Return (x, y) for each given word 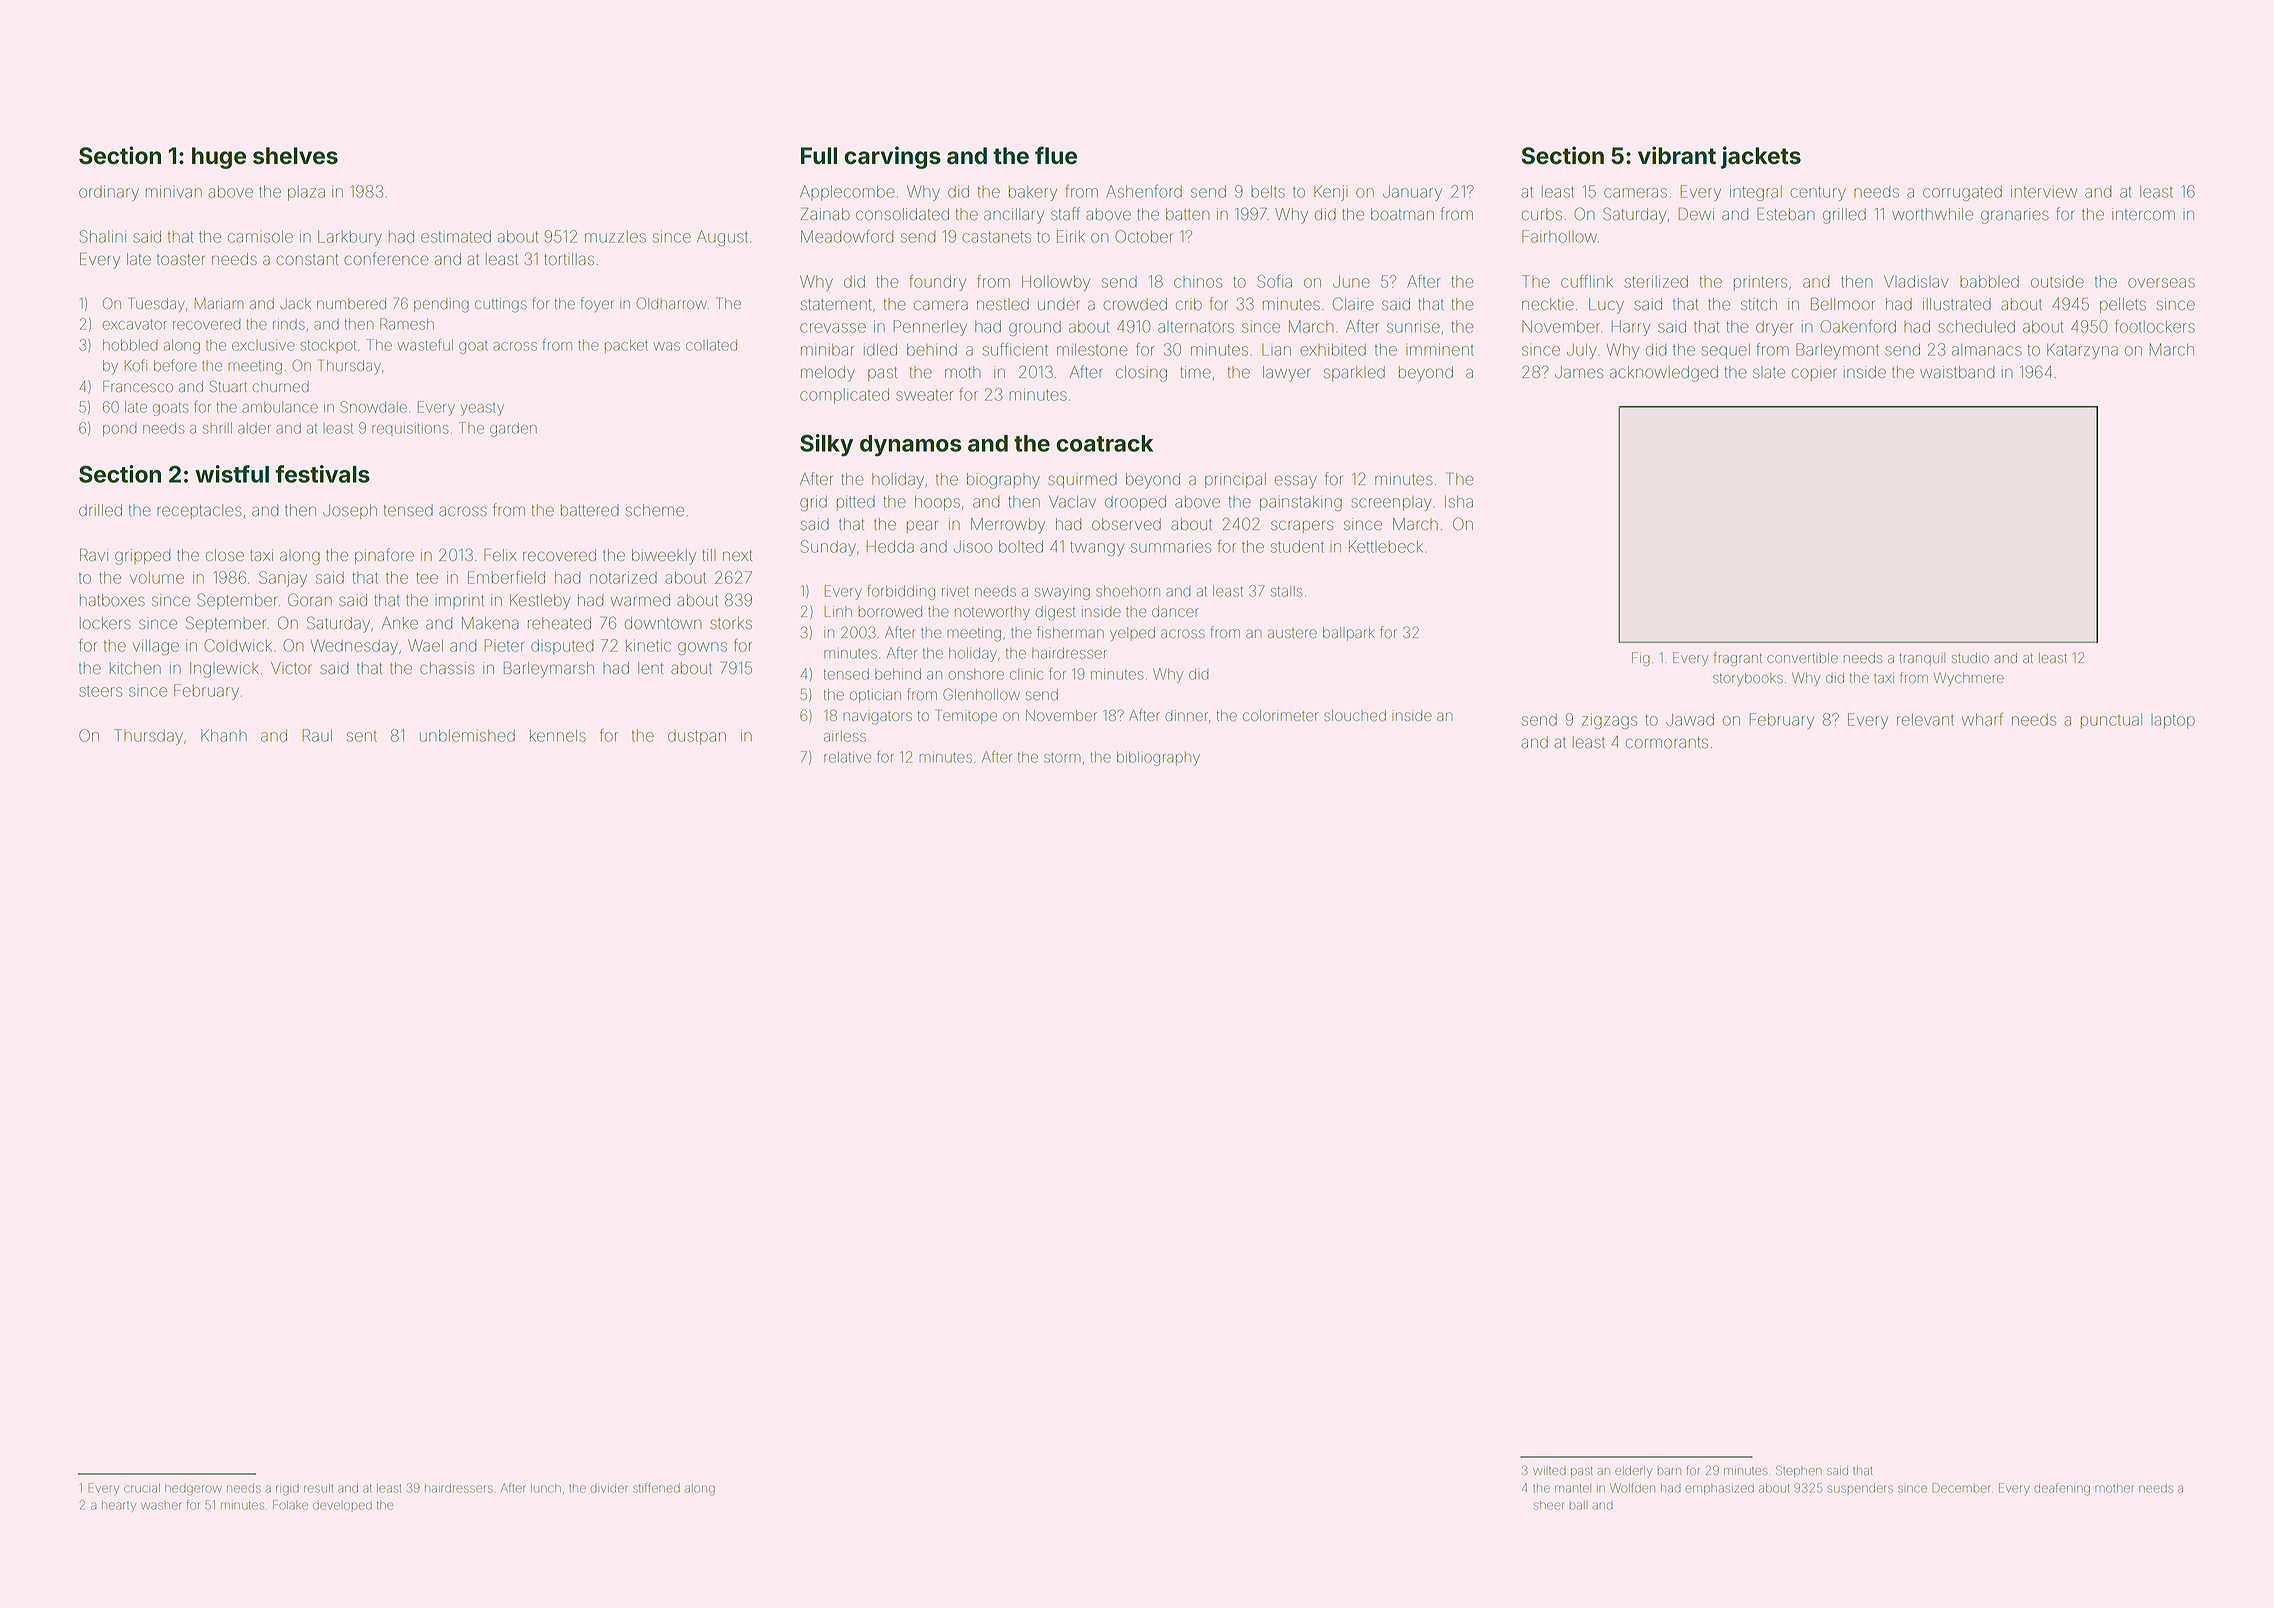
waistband (1957, 372)
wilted (1549, 1471)
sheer (1548, 1505)
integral (1756, 193)
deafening (2062, 1489)
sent (362, 736)
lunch (546, 1488)
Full (819, 155)
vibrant (1677, 155)
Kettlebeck (1386, 547)
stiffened (656, 1488)
